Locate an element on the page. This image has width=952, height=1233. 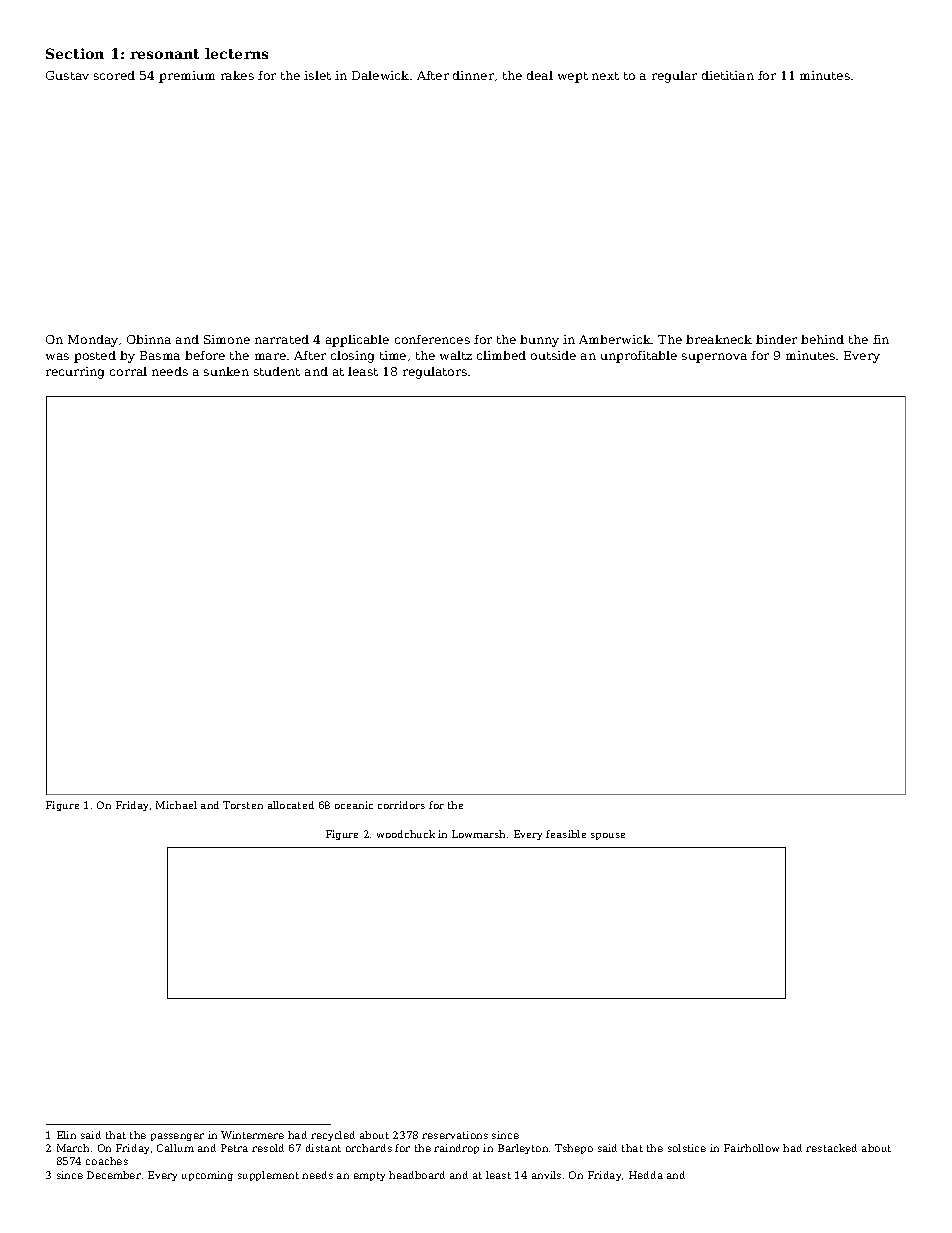
Callum is located at coordinates (175, 1148).
